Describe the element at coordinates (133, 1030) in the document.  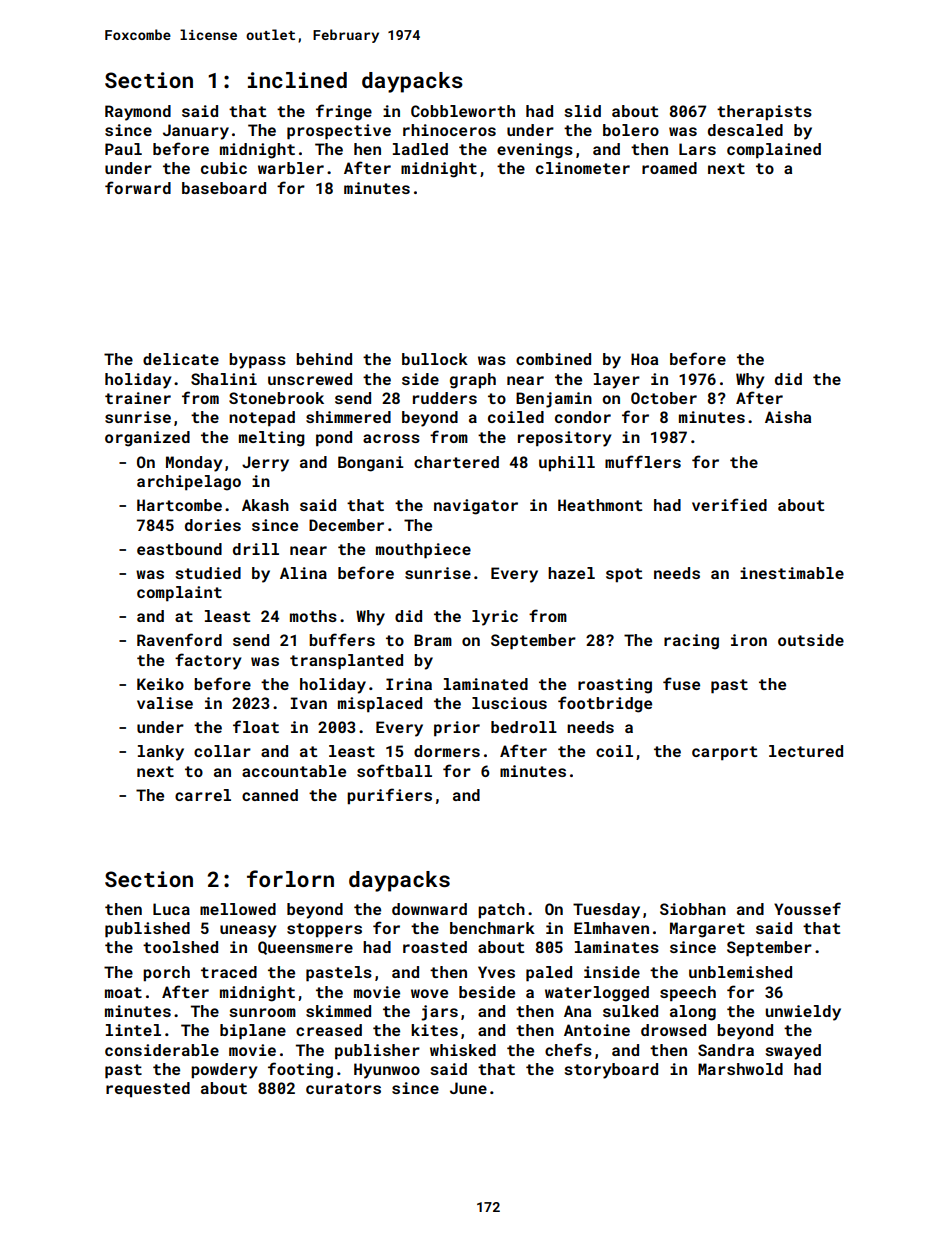
I see `lintel` at that location.
